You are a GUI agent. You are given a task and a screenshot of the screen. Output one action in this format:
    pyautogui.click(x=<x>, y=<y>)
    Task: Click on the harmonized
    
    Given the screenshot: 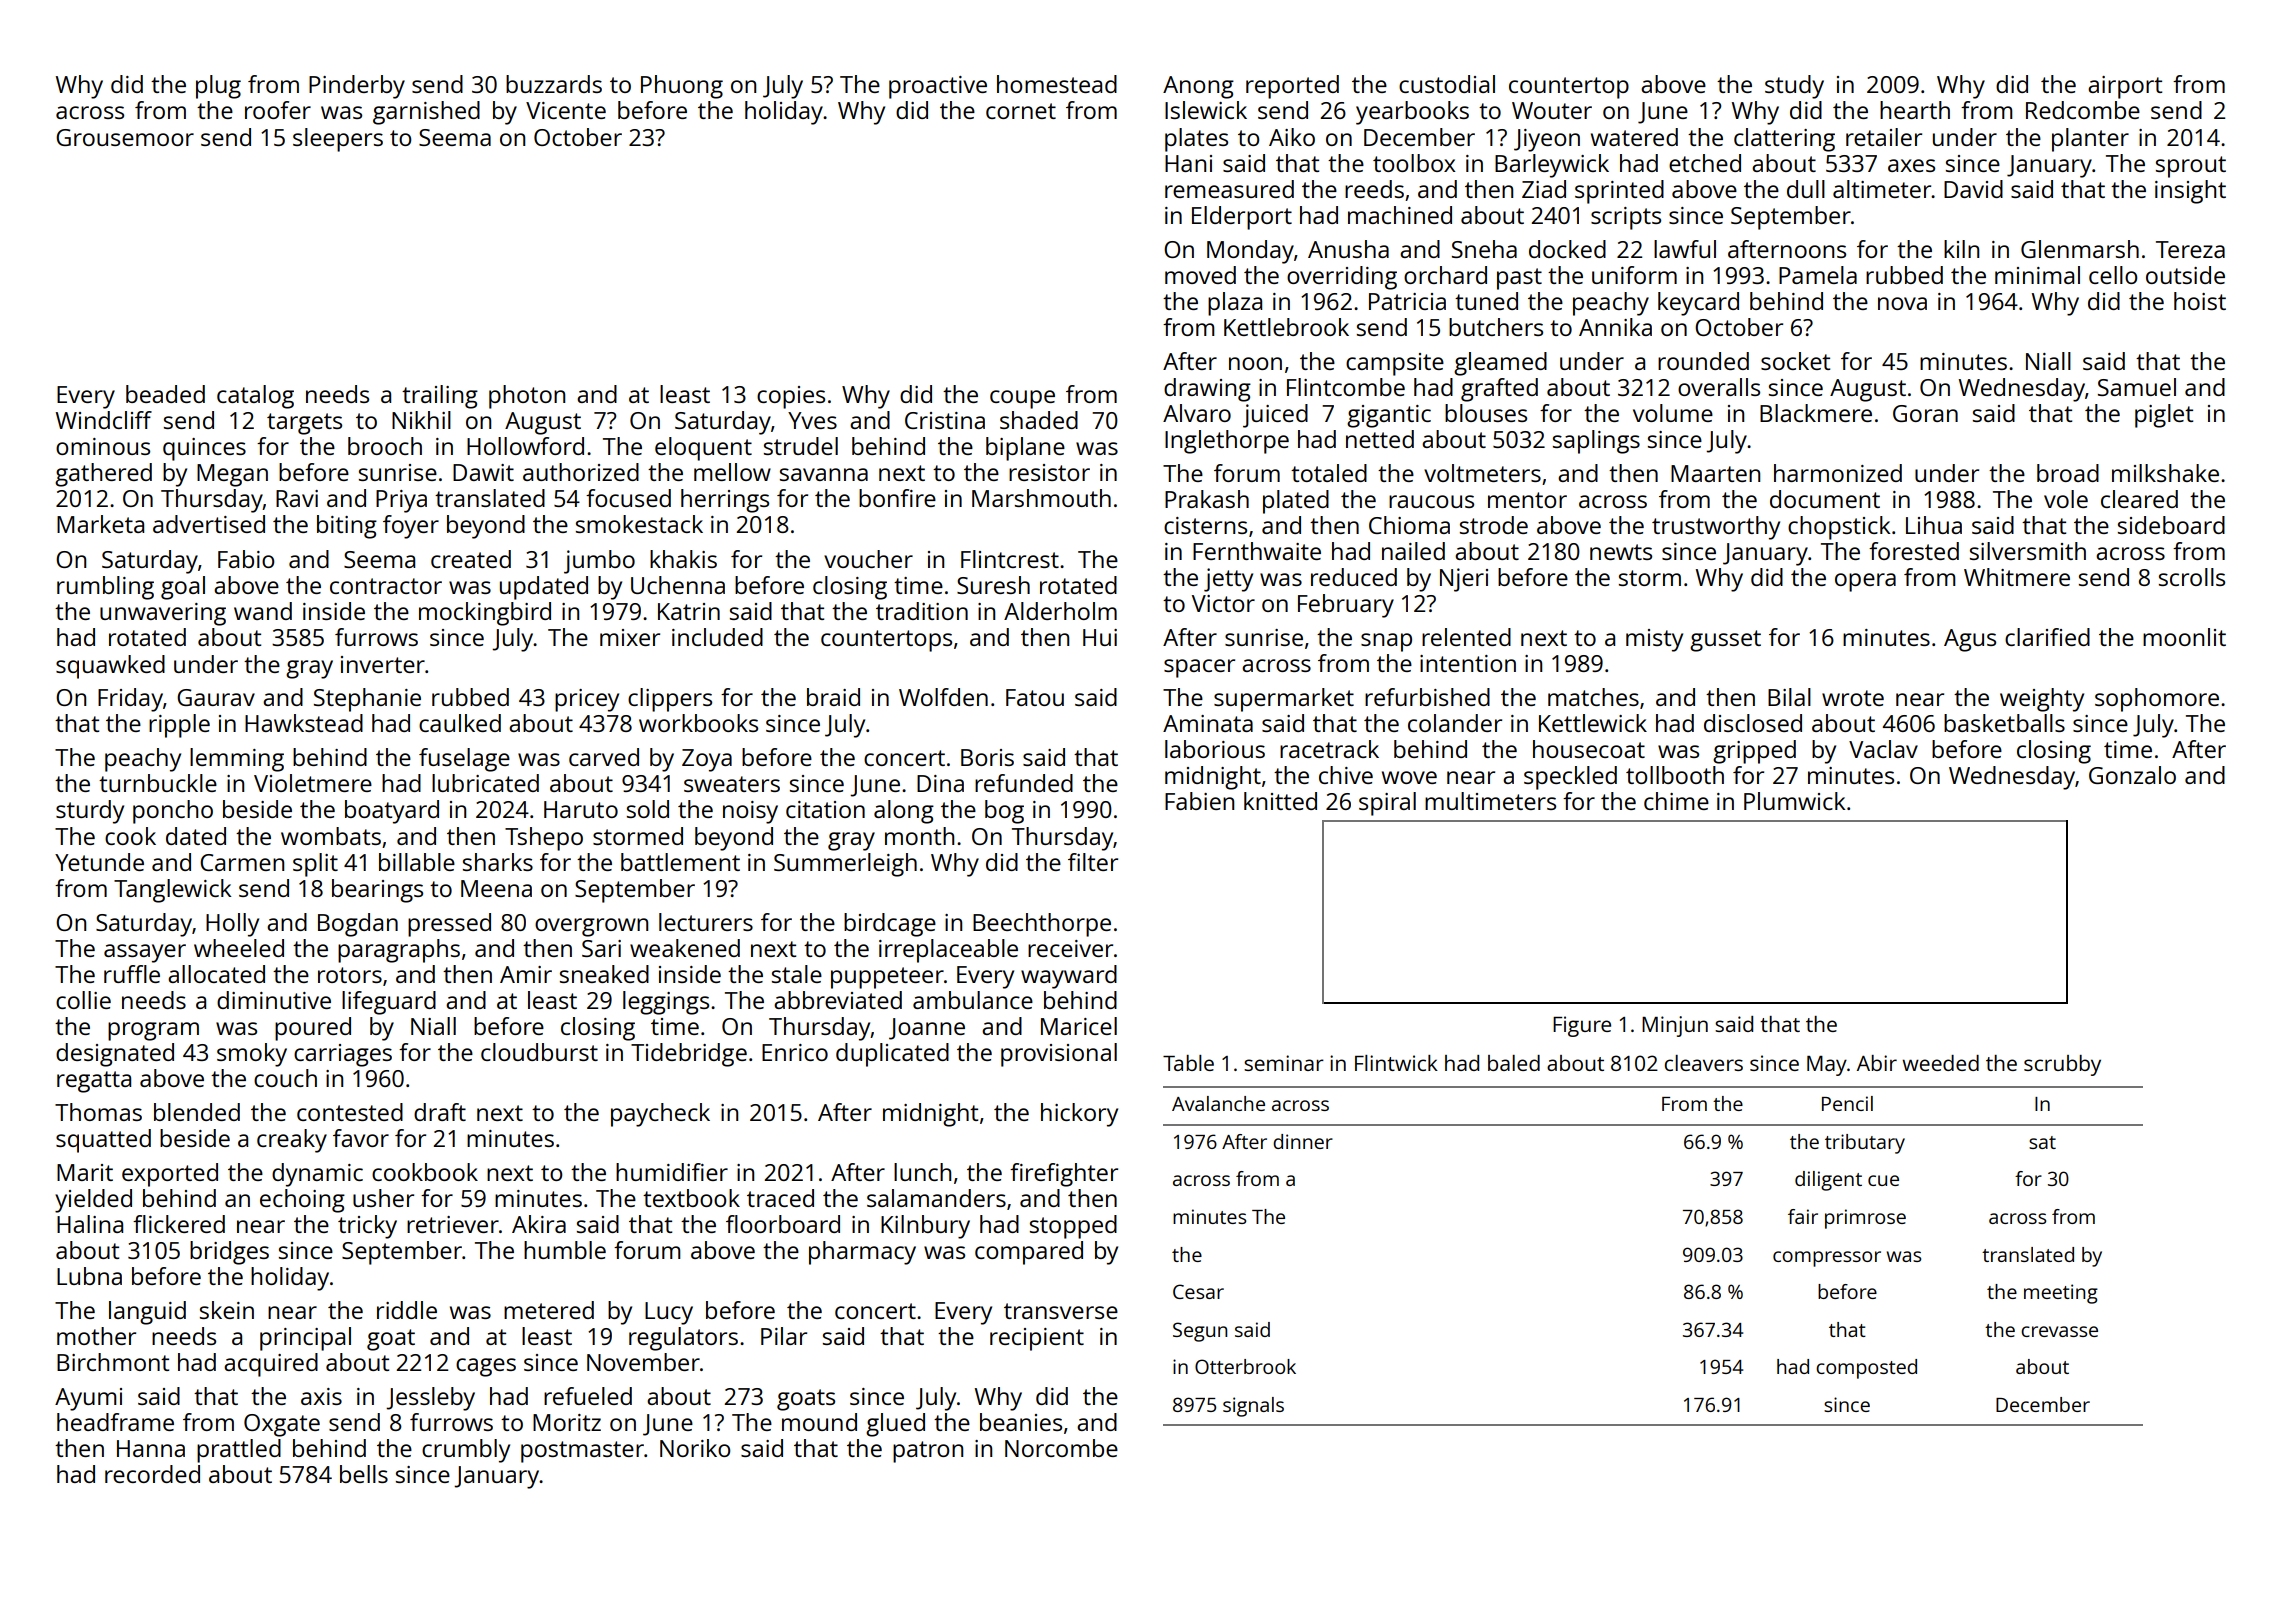 What is the action you would take?
    pyautogui.click(x=1838, y=473)
